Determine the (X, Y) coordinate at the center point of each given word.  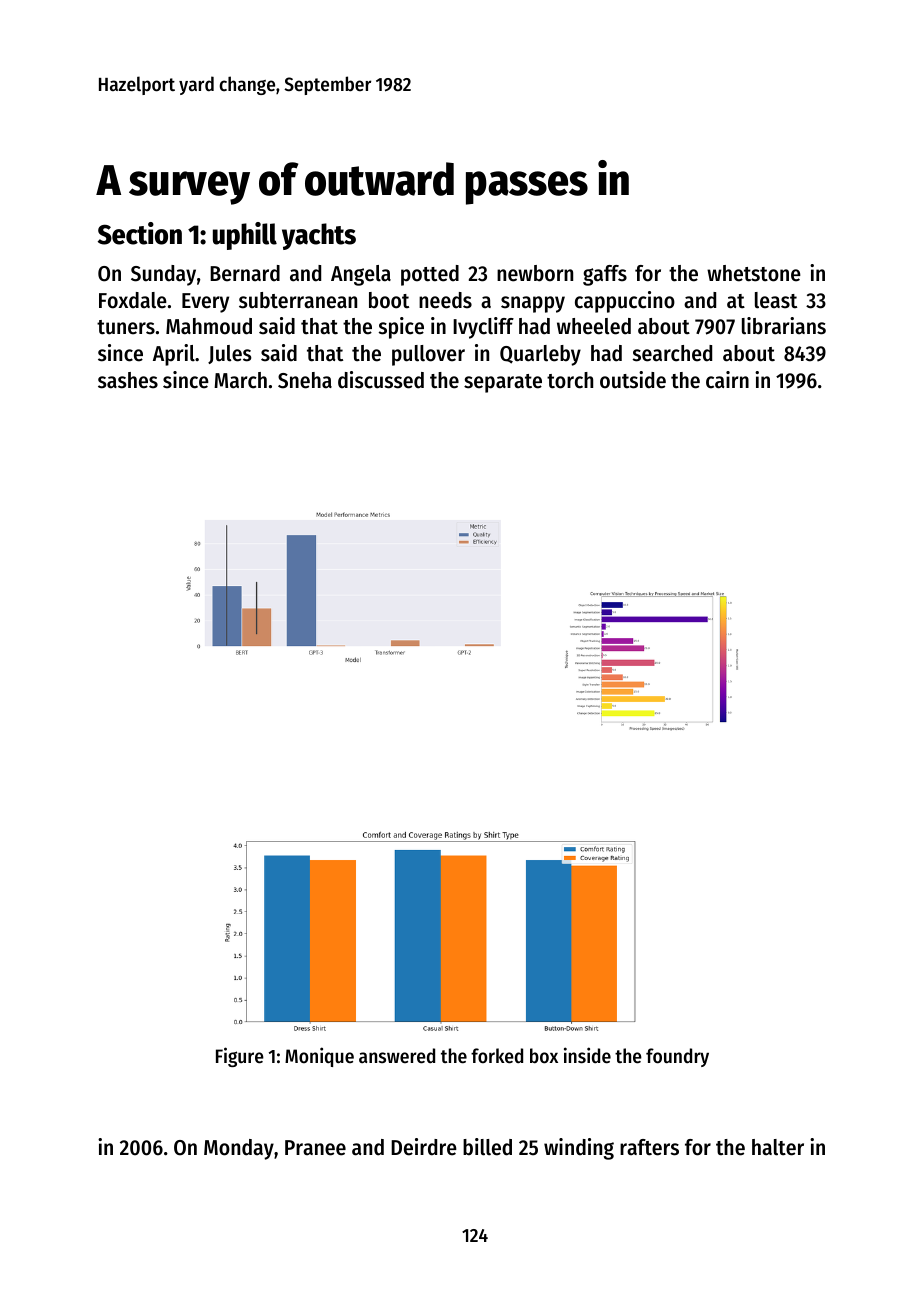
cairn (727, 380)
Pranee (315, 1148)
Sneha (305, 380)
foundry (677, 1057)
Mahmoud (209, 326)
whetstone (754, 273)
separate (503, 383)
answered (397, 1056)
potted (430, 275)
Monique (319, 1057)
